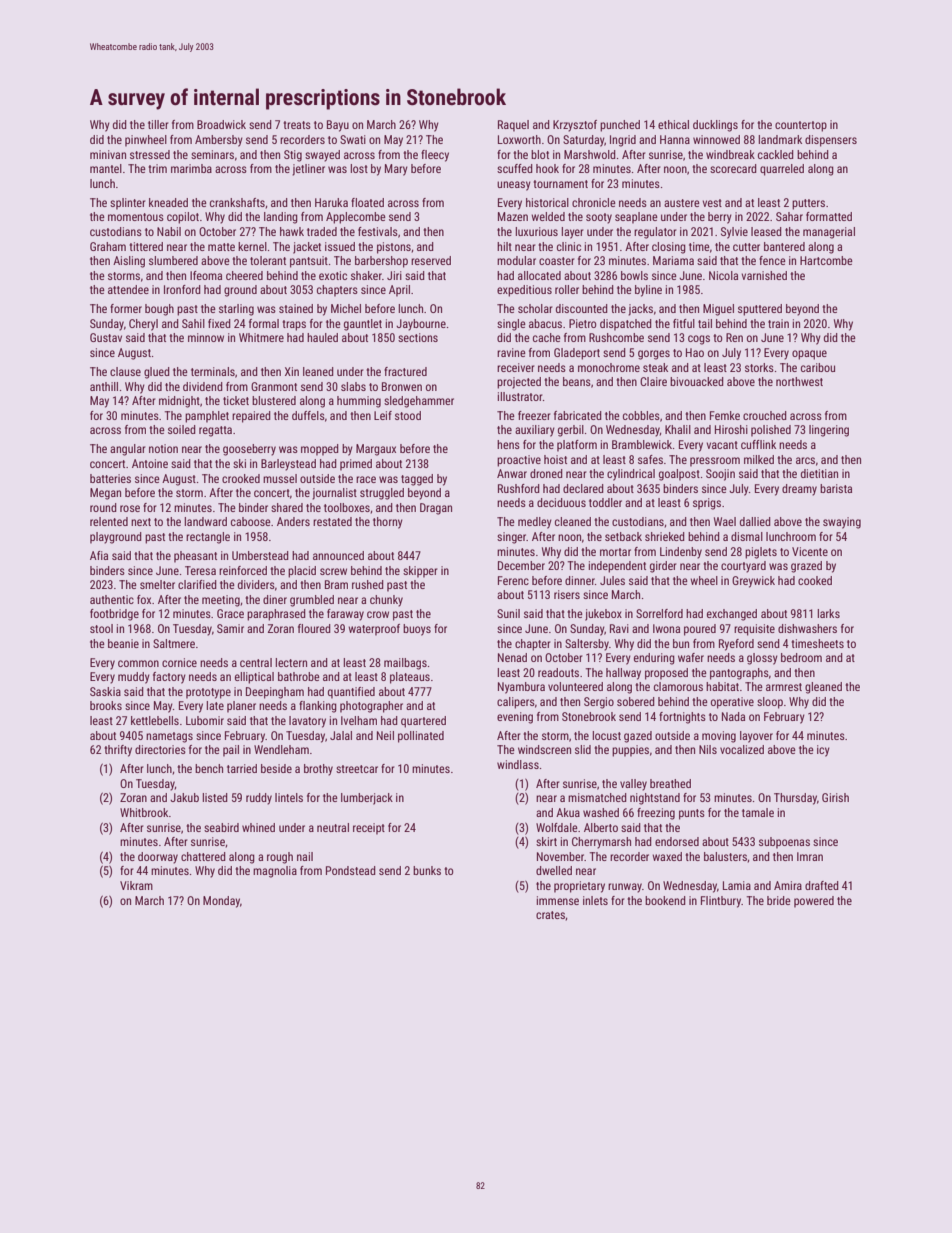  Describe the element at coordinates (675, 139) in the screenshot. I see `Hanna` at that location.
